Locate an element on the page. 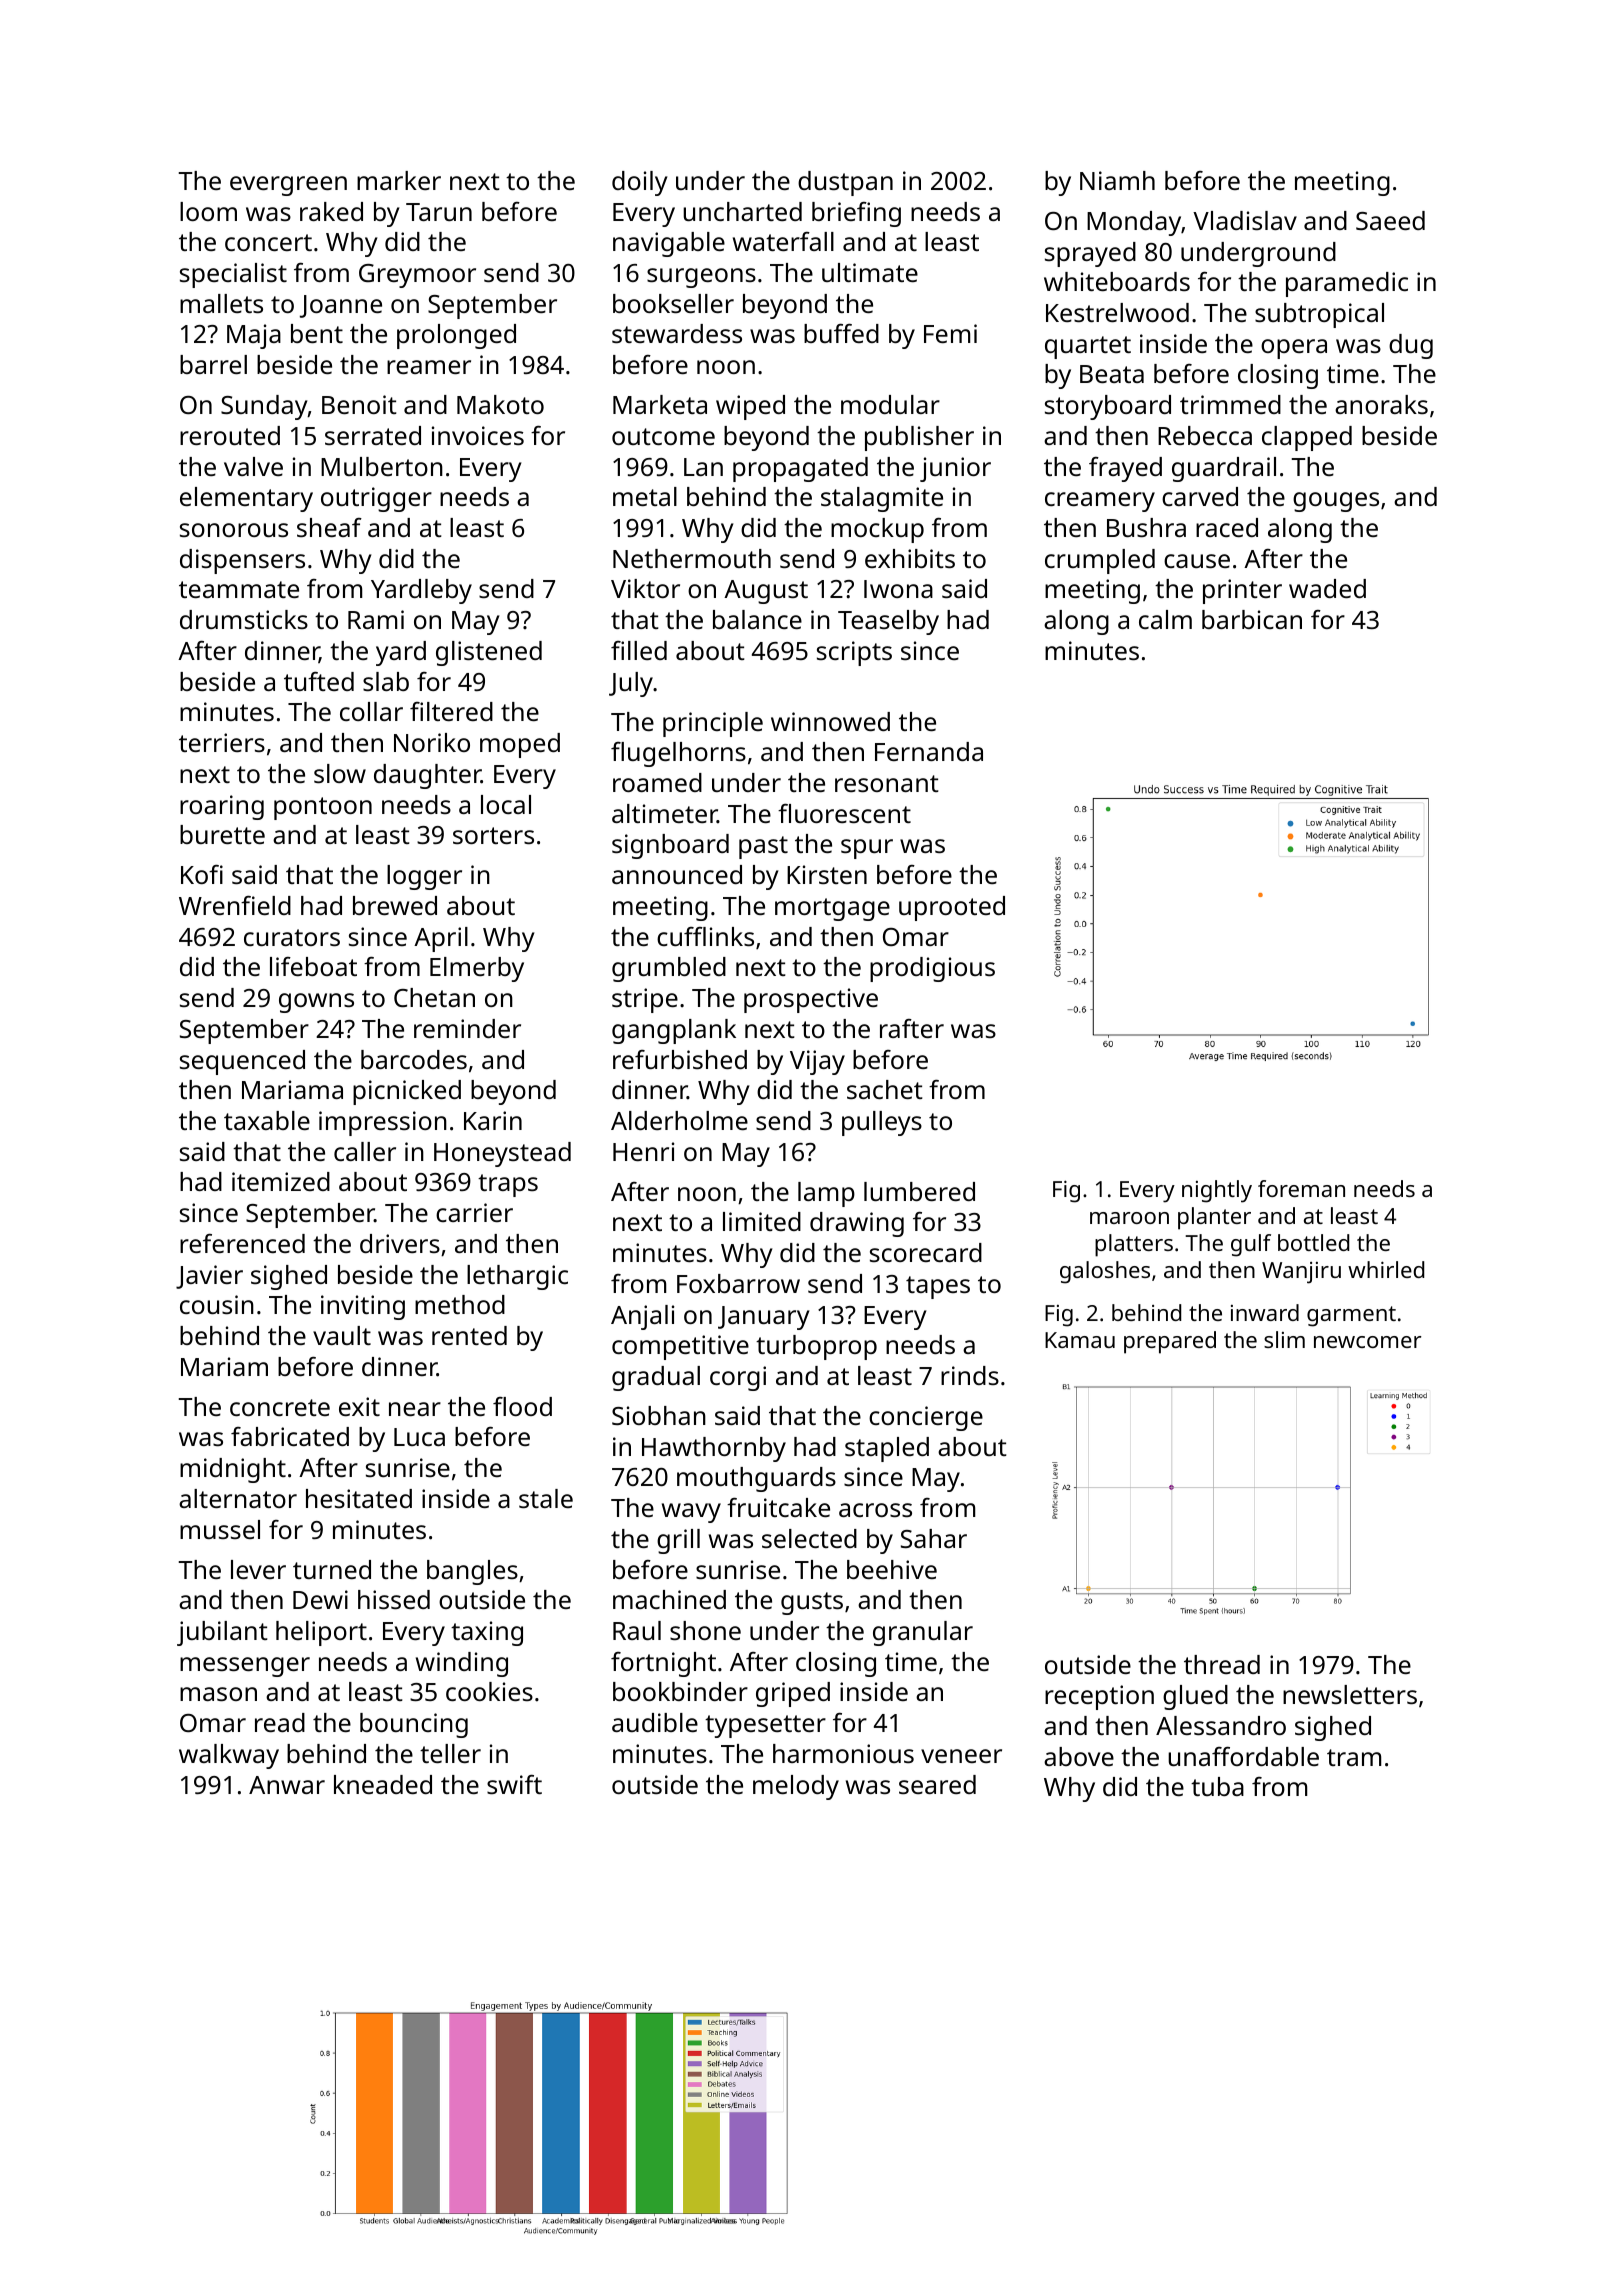  terriers is located at coordinates (222, 742).
